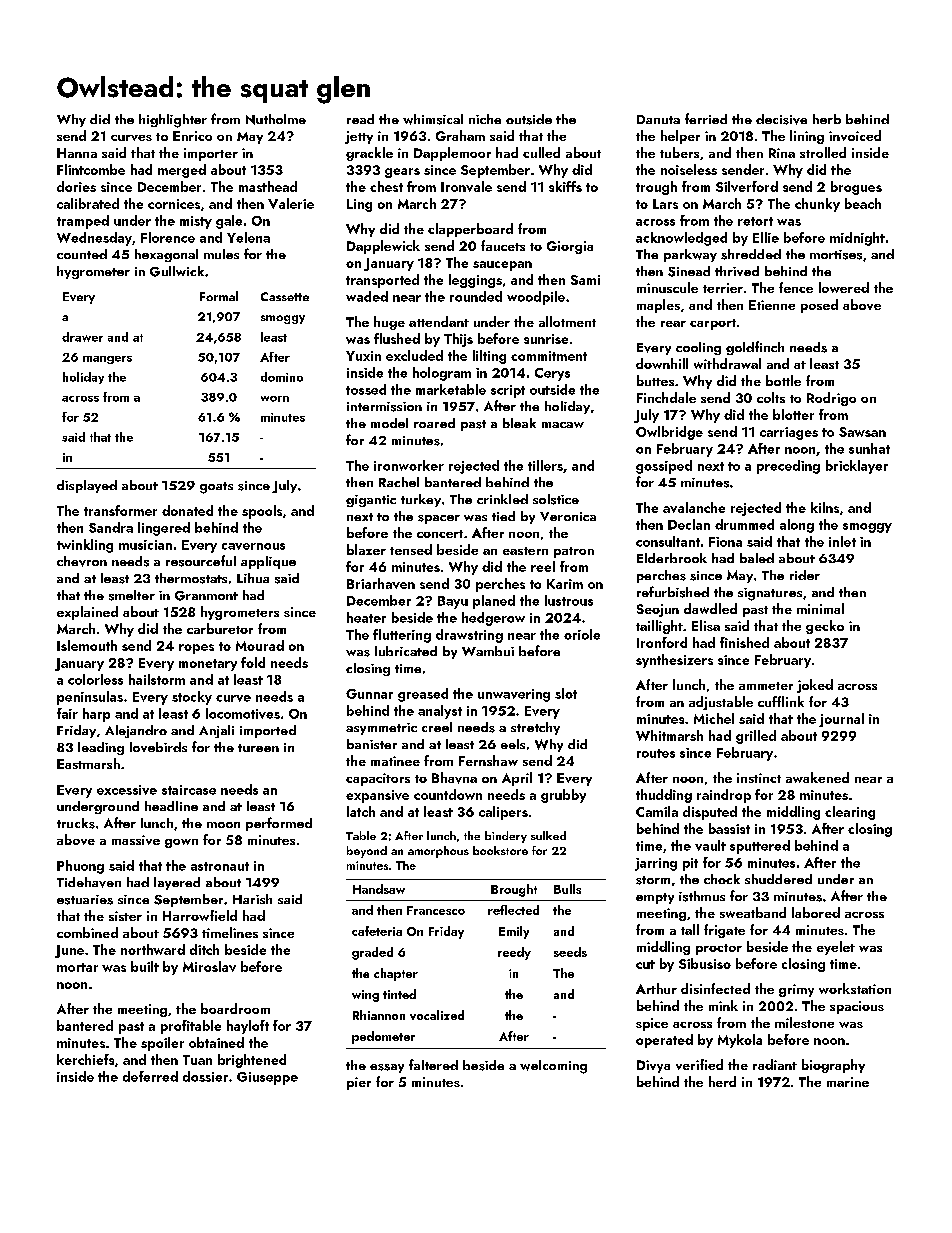  I want to click on midnight, so click(857, 239).
